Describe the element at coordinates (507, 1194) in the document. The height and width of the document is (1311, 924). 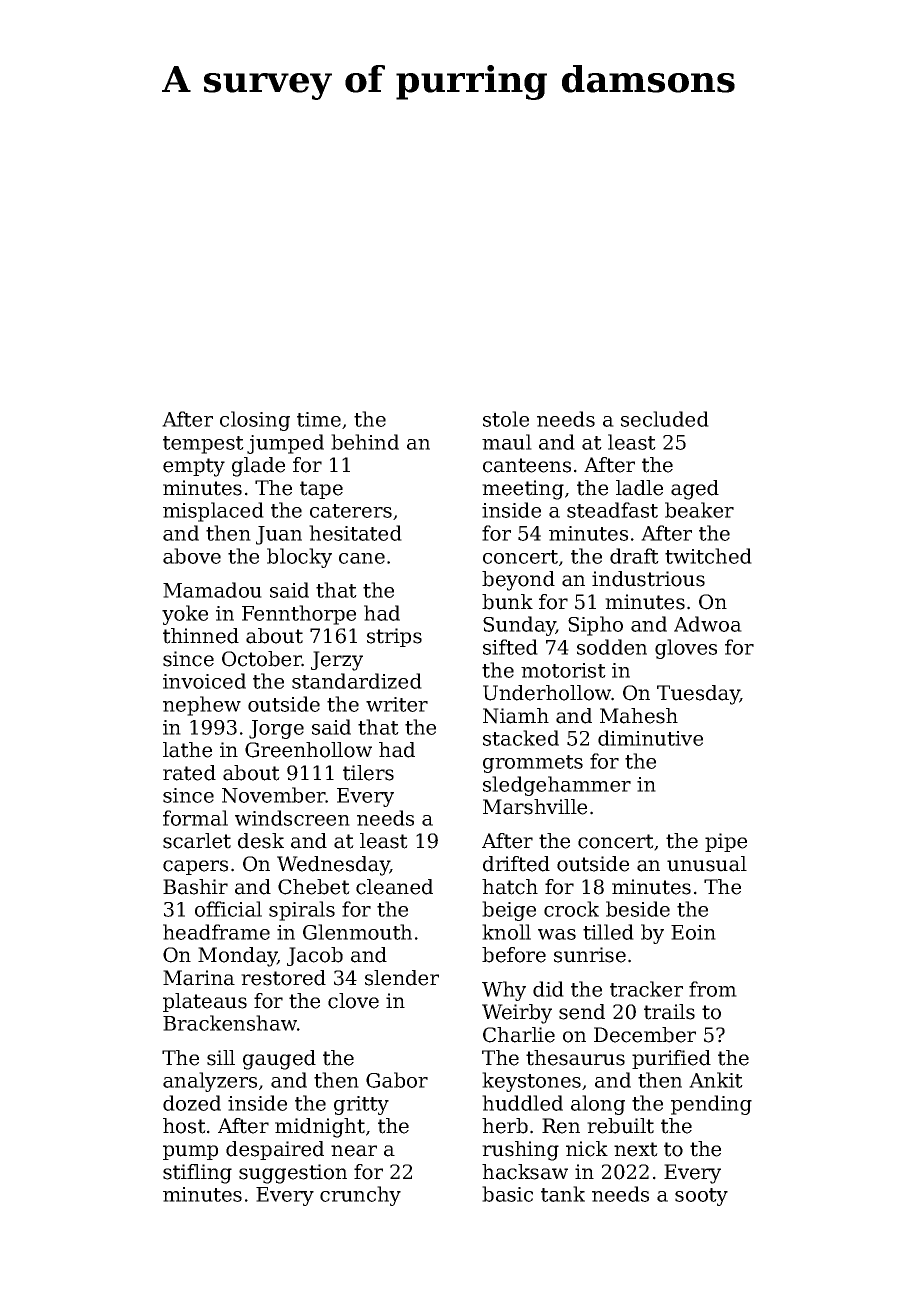
I see `basic` at that location.
